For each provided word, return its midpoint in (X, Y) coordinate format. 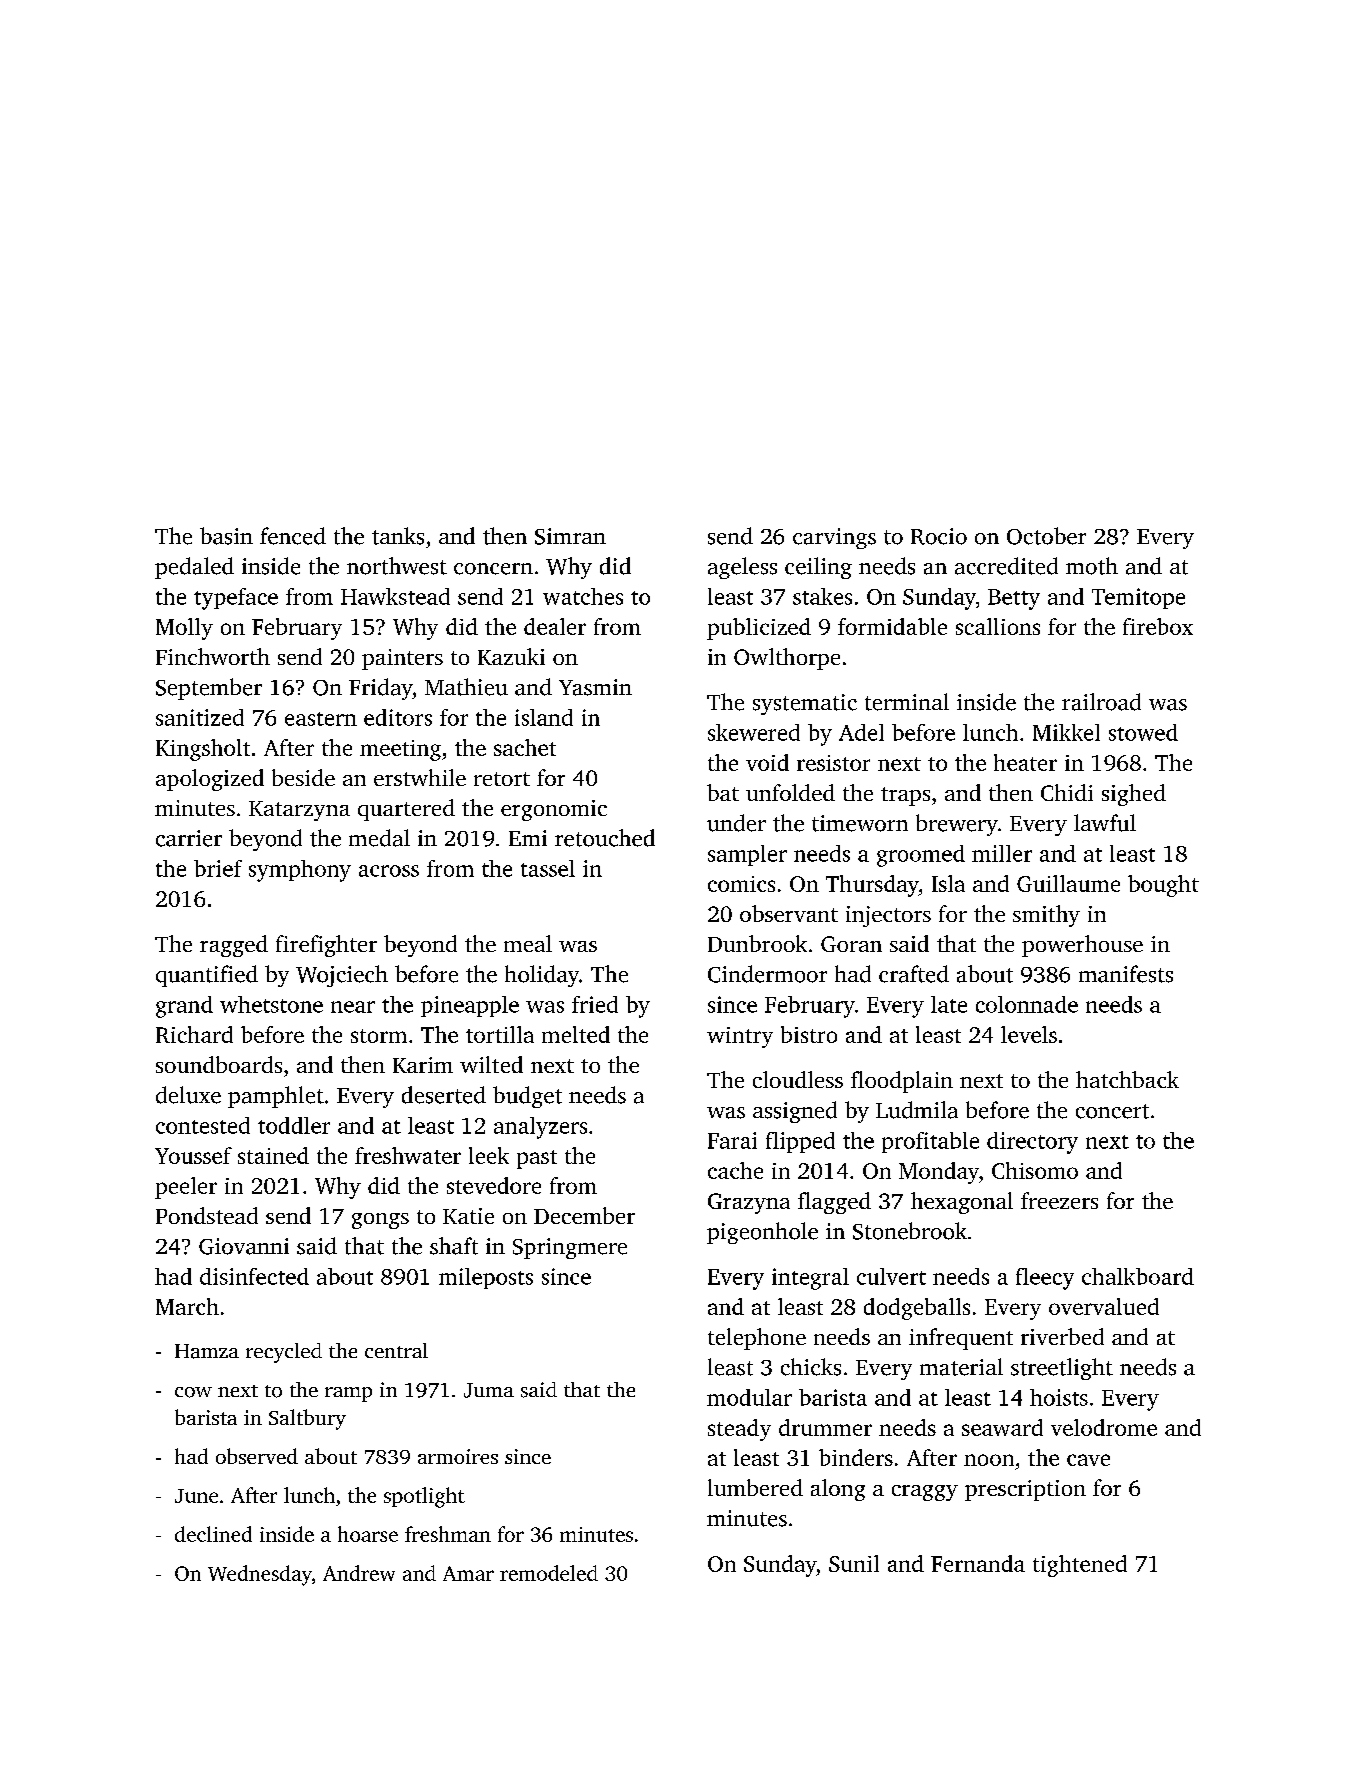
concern (493, 569)
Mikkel (1066, 732)
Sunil (854, 1563)
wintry (740, 1037)
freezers (1059, 1200)
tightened (1080, 1566)
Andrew (359, 1573)
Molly (184, 629)
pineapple (470, 1006)
